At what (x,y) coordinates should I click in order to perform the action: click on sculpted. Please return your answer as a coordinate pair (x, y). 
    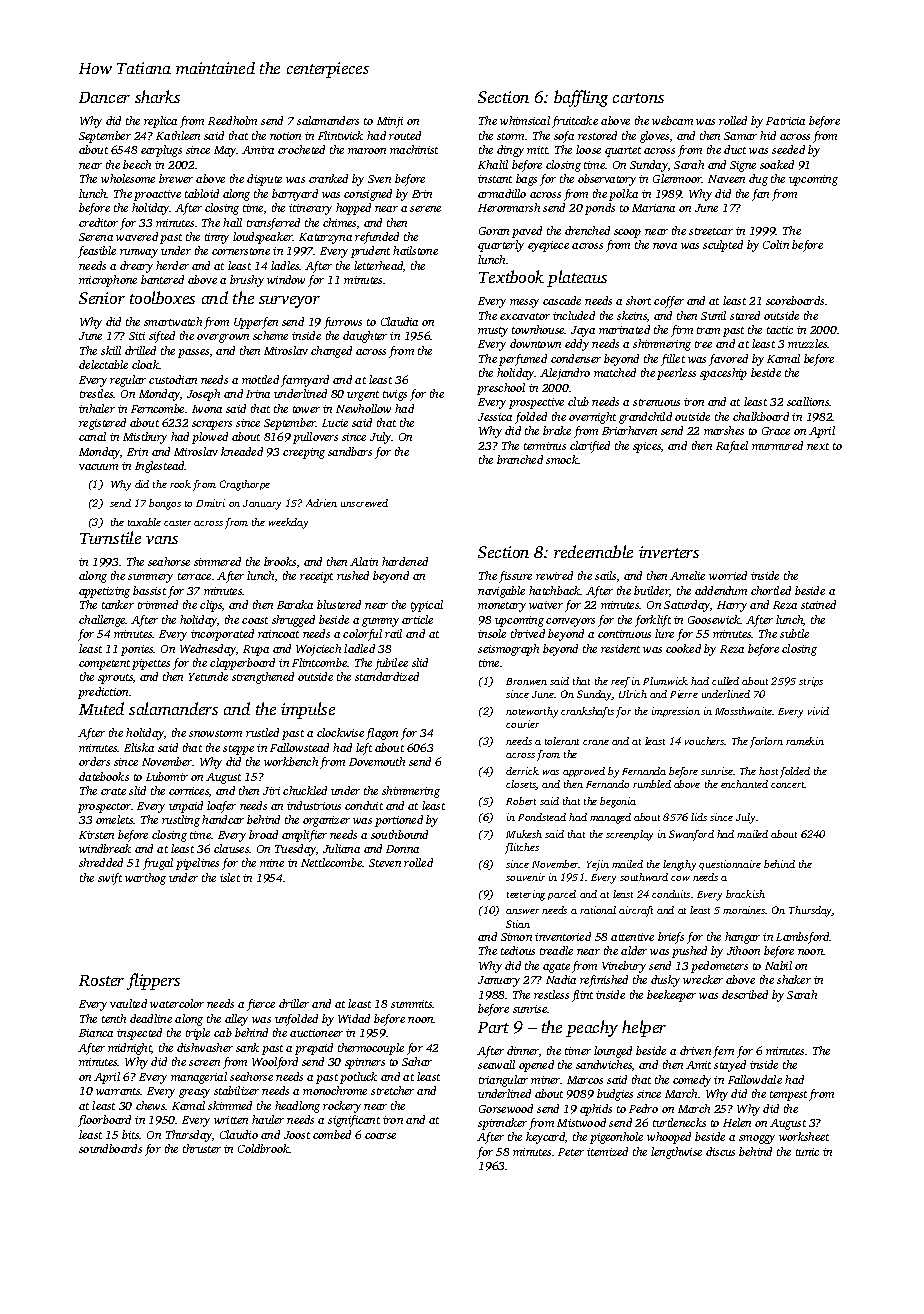
    Looking at the image, I should click on (723, 246).
